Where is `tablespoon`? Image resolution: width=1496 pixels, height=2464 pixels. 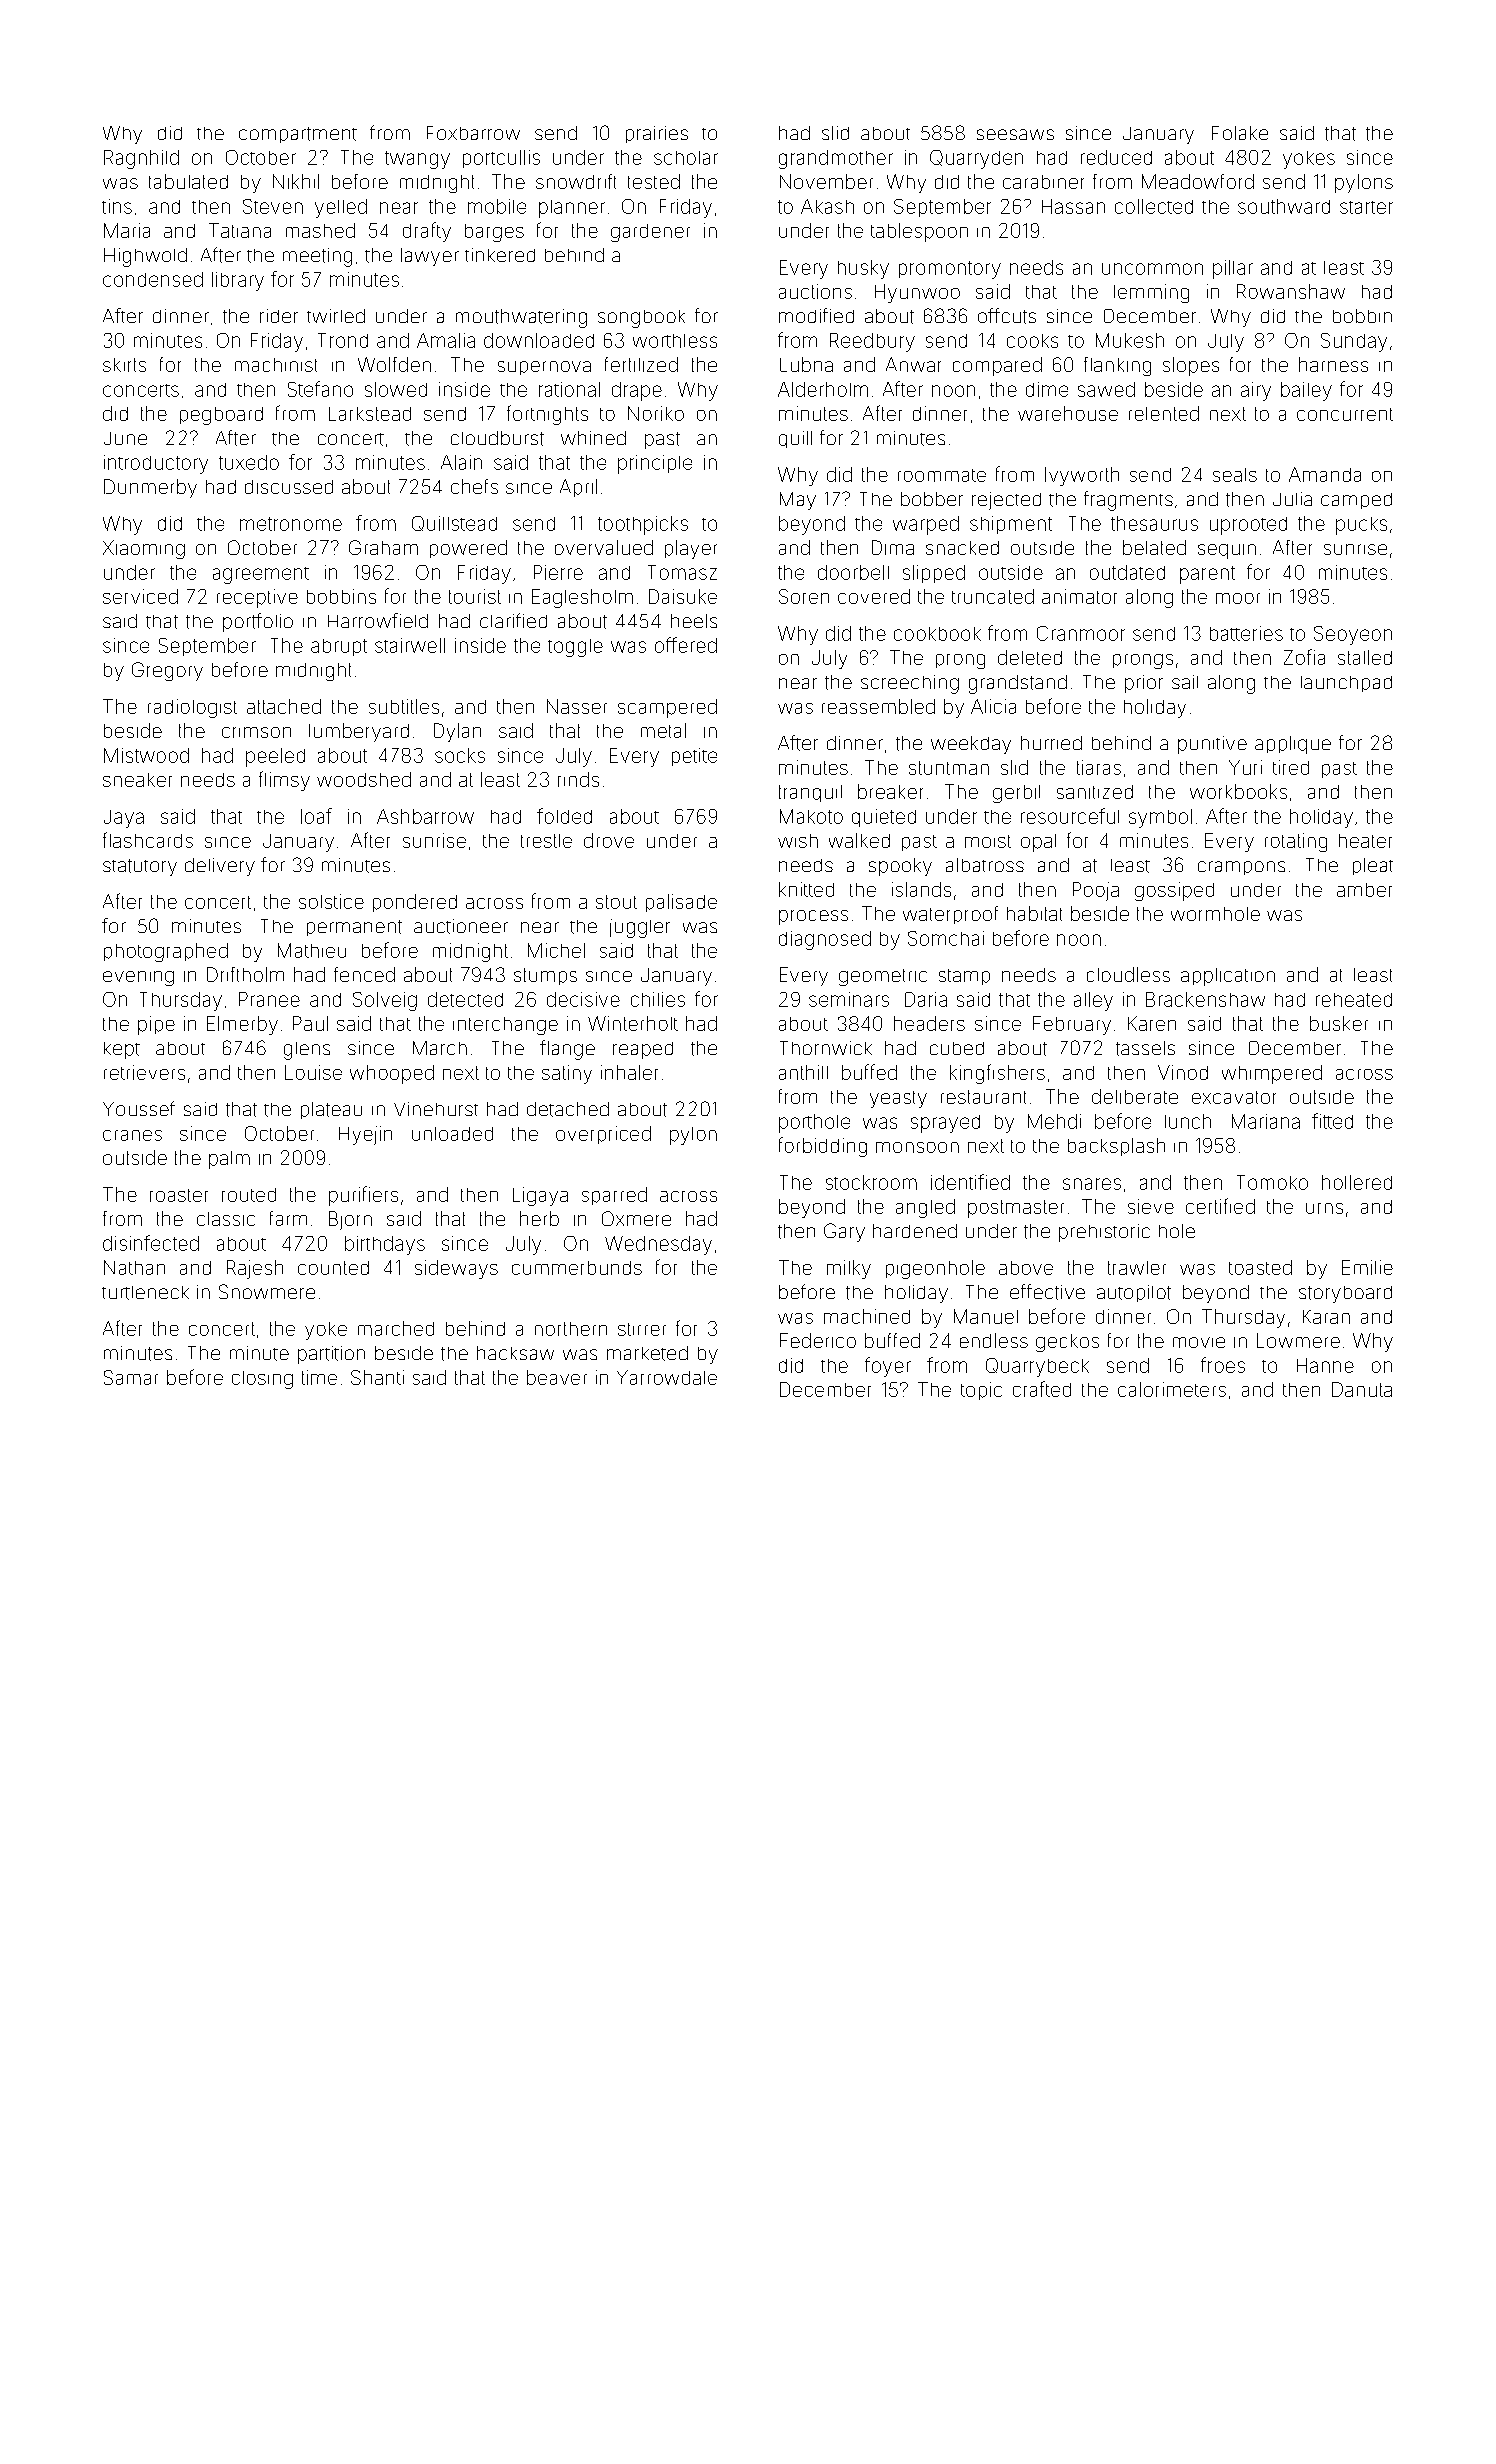 tablespoon is located at coordinates (919, 232).
